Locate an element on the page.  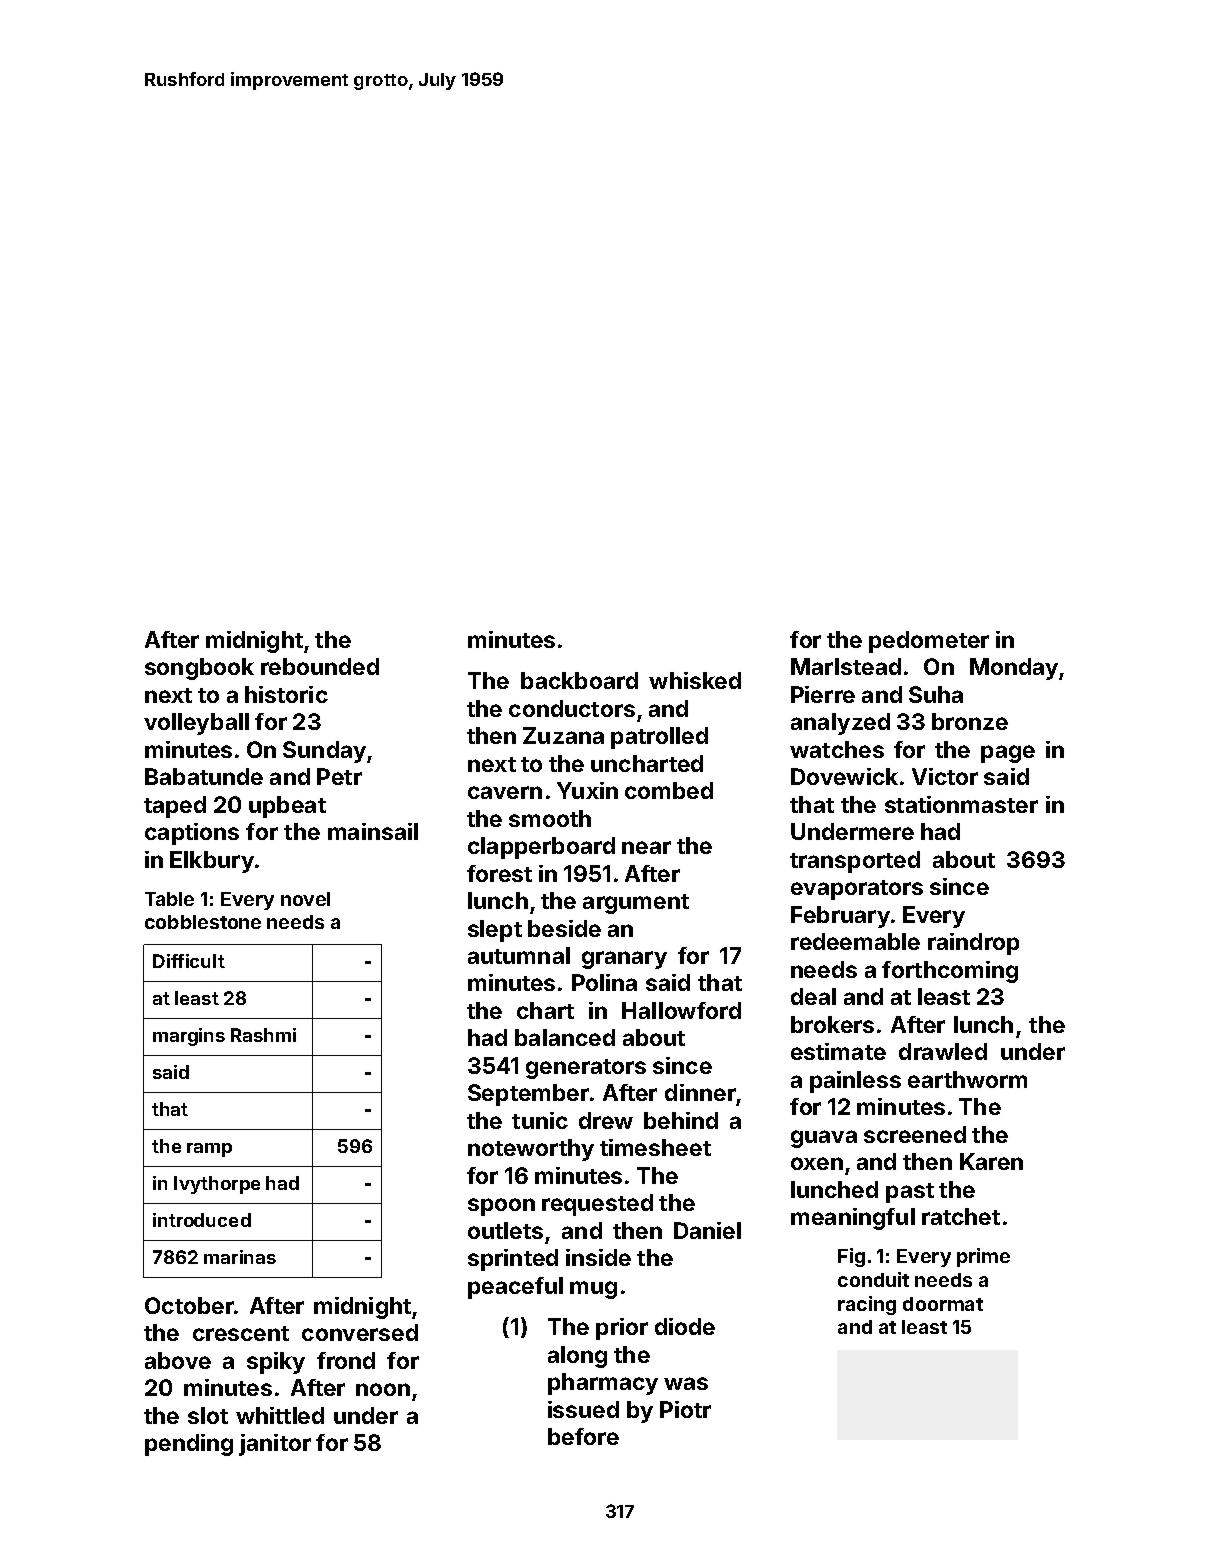
whisked is located at coordinates (695, 680).
